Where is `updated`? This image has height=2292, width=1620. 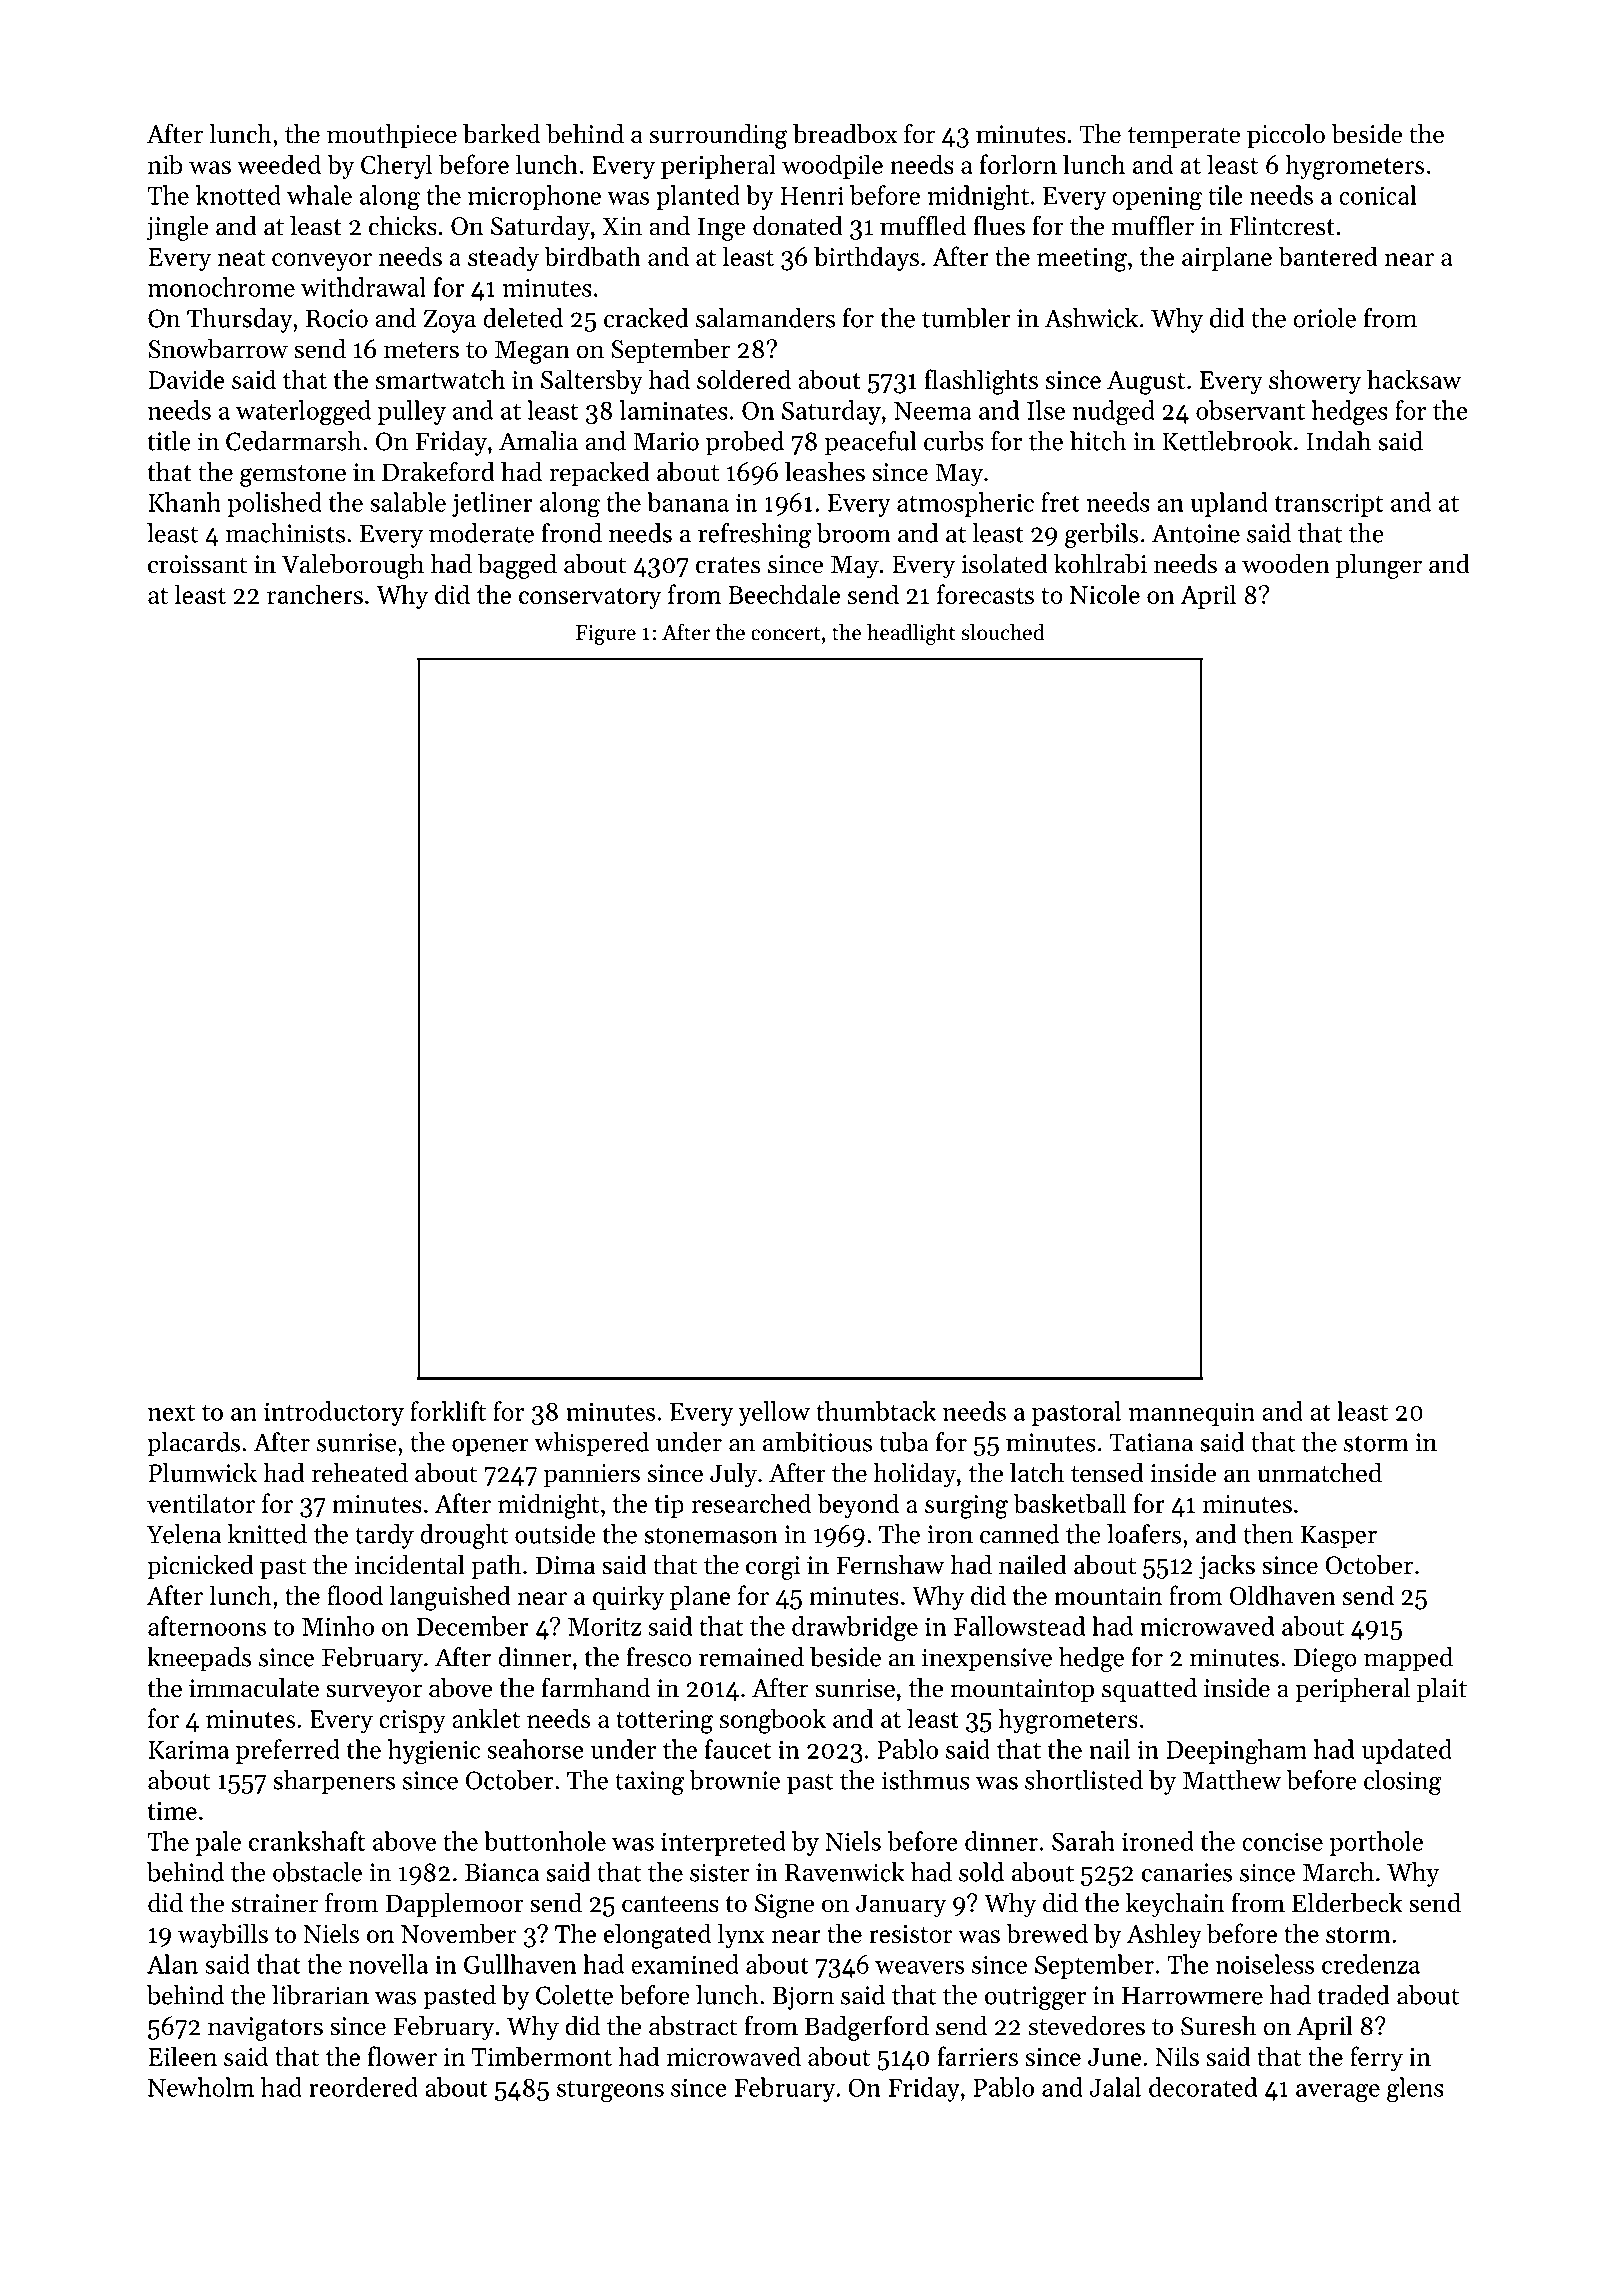
updated is located at coordinates (1407, 1751).
